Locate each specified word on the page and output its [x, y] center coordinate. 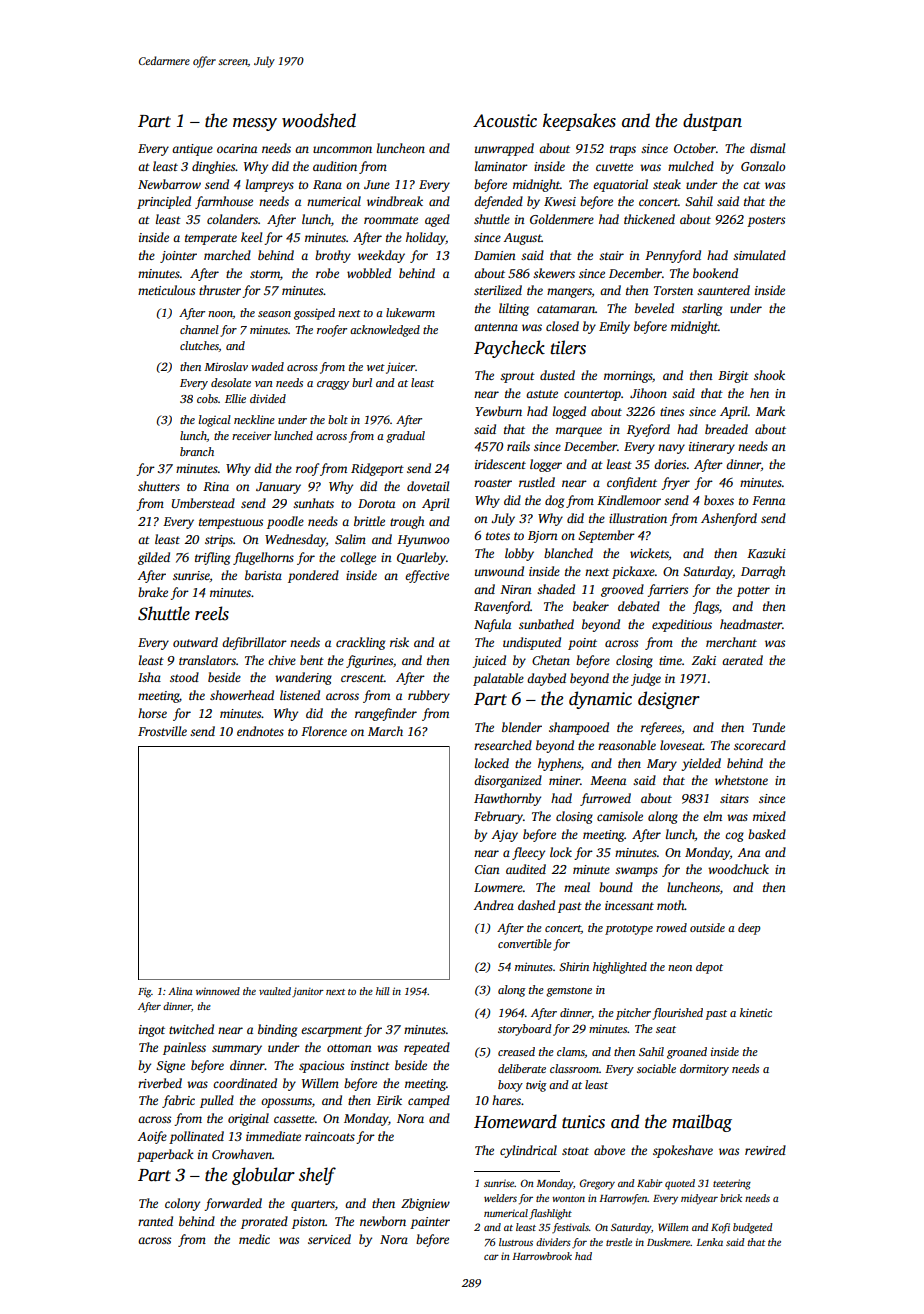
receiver [251, 435]
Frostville [162, 731]
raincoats [330, 1136]
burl [362, 382]
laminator [501, 166]
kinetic [756, 1012]
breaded [726, 429]
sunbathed [546, 624]
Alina [180, 991]
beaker [591, 606]
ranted [155, 1221]
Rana [327, 184]
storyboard [525, 1030]
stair [611, 255]
